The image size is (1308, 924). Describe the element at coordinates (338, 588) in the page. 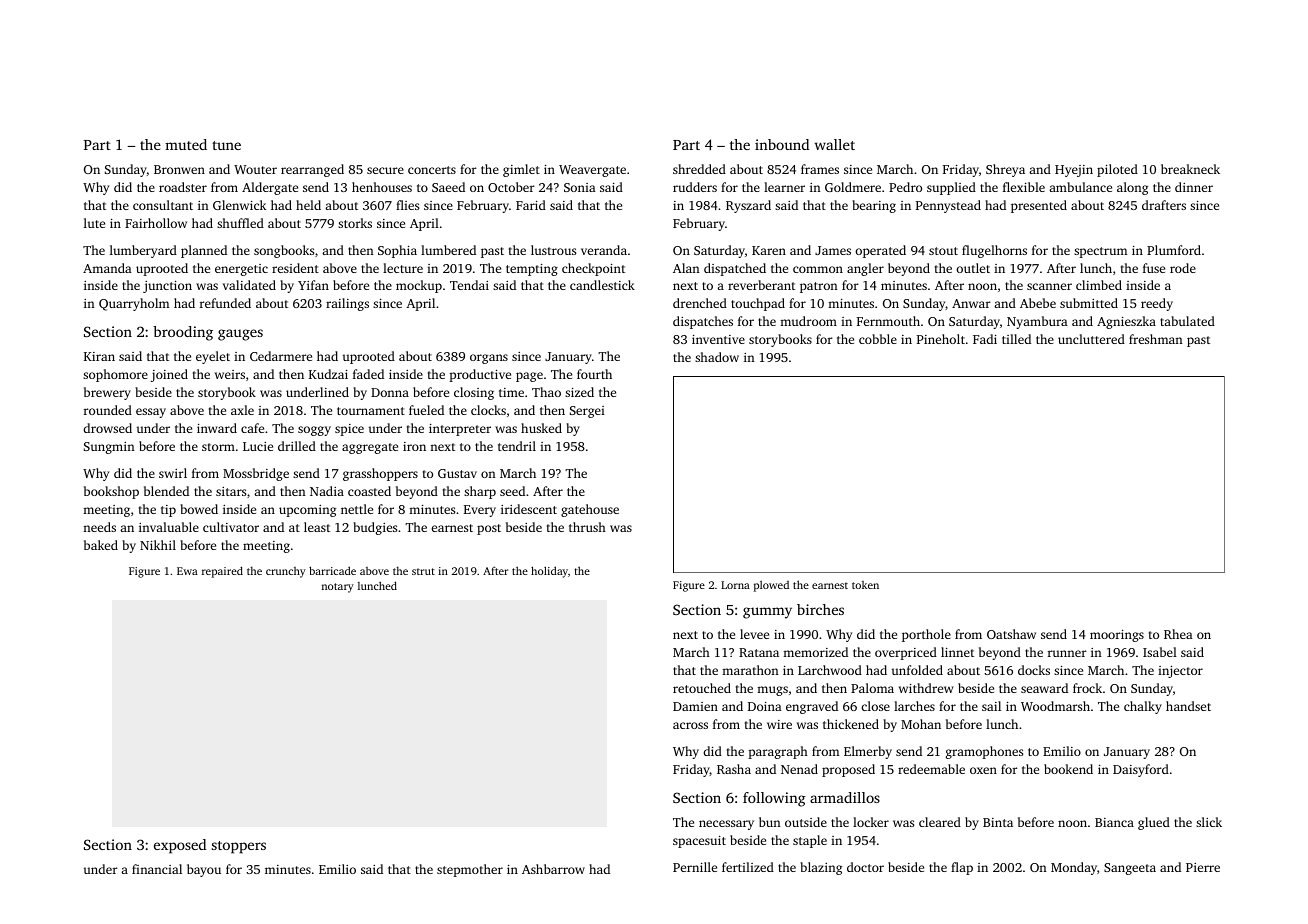

I see `notary` at that location.
